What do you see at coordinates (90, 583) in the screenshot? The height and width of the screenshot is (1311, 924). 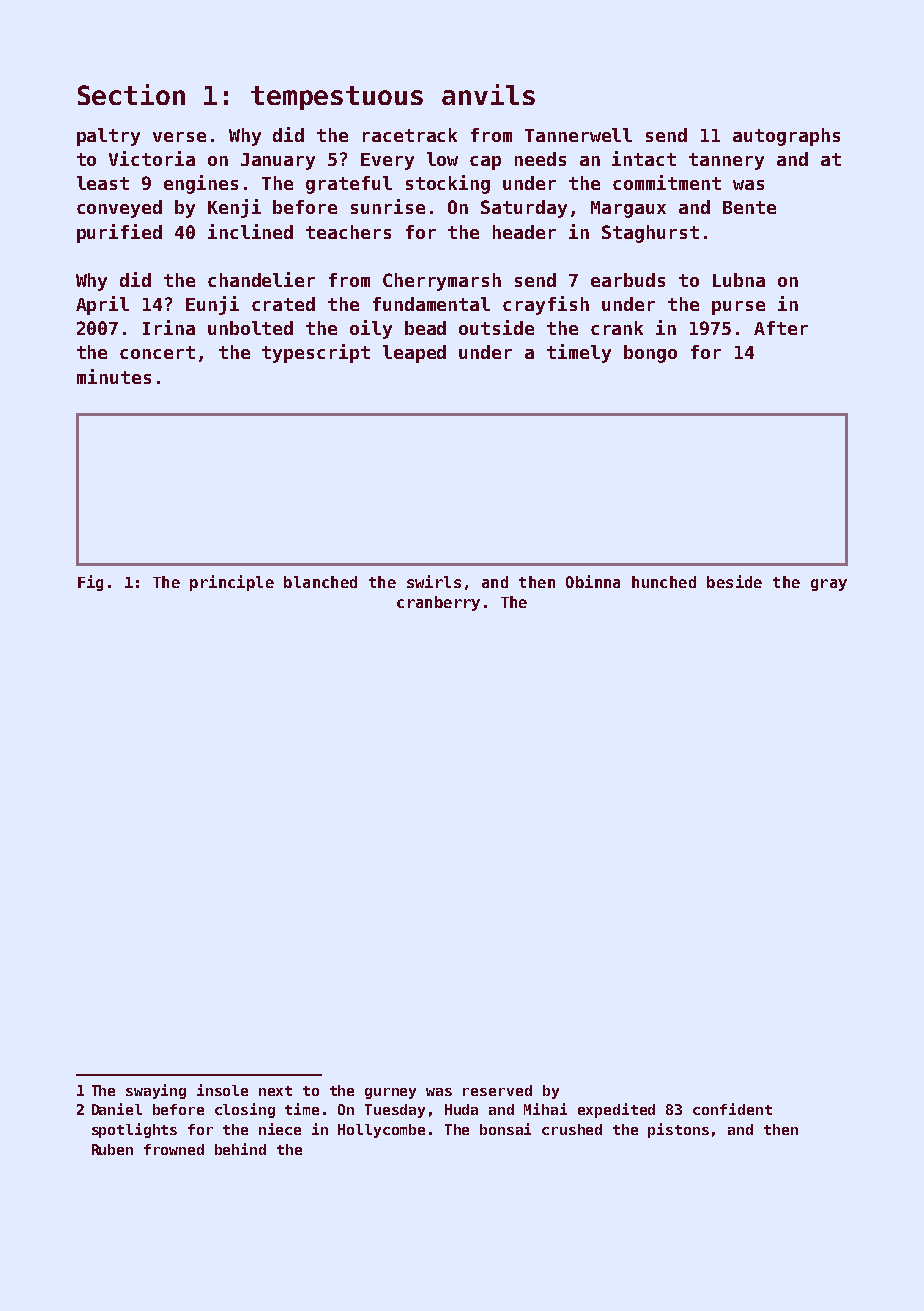 I see `Fig` at bounding box center [90, 583].
